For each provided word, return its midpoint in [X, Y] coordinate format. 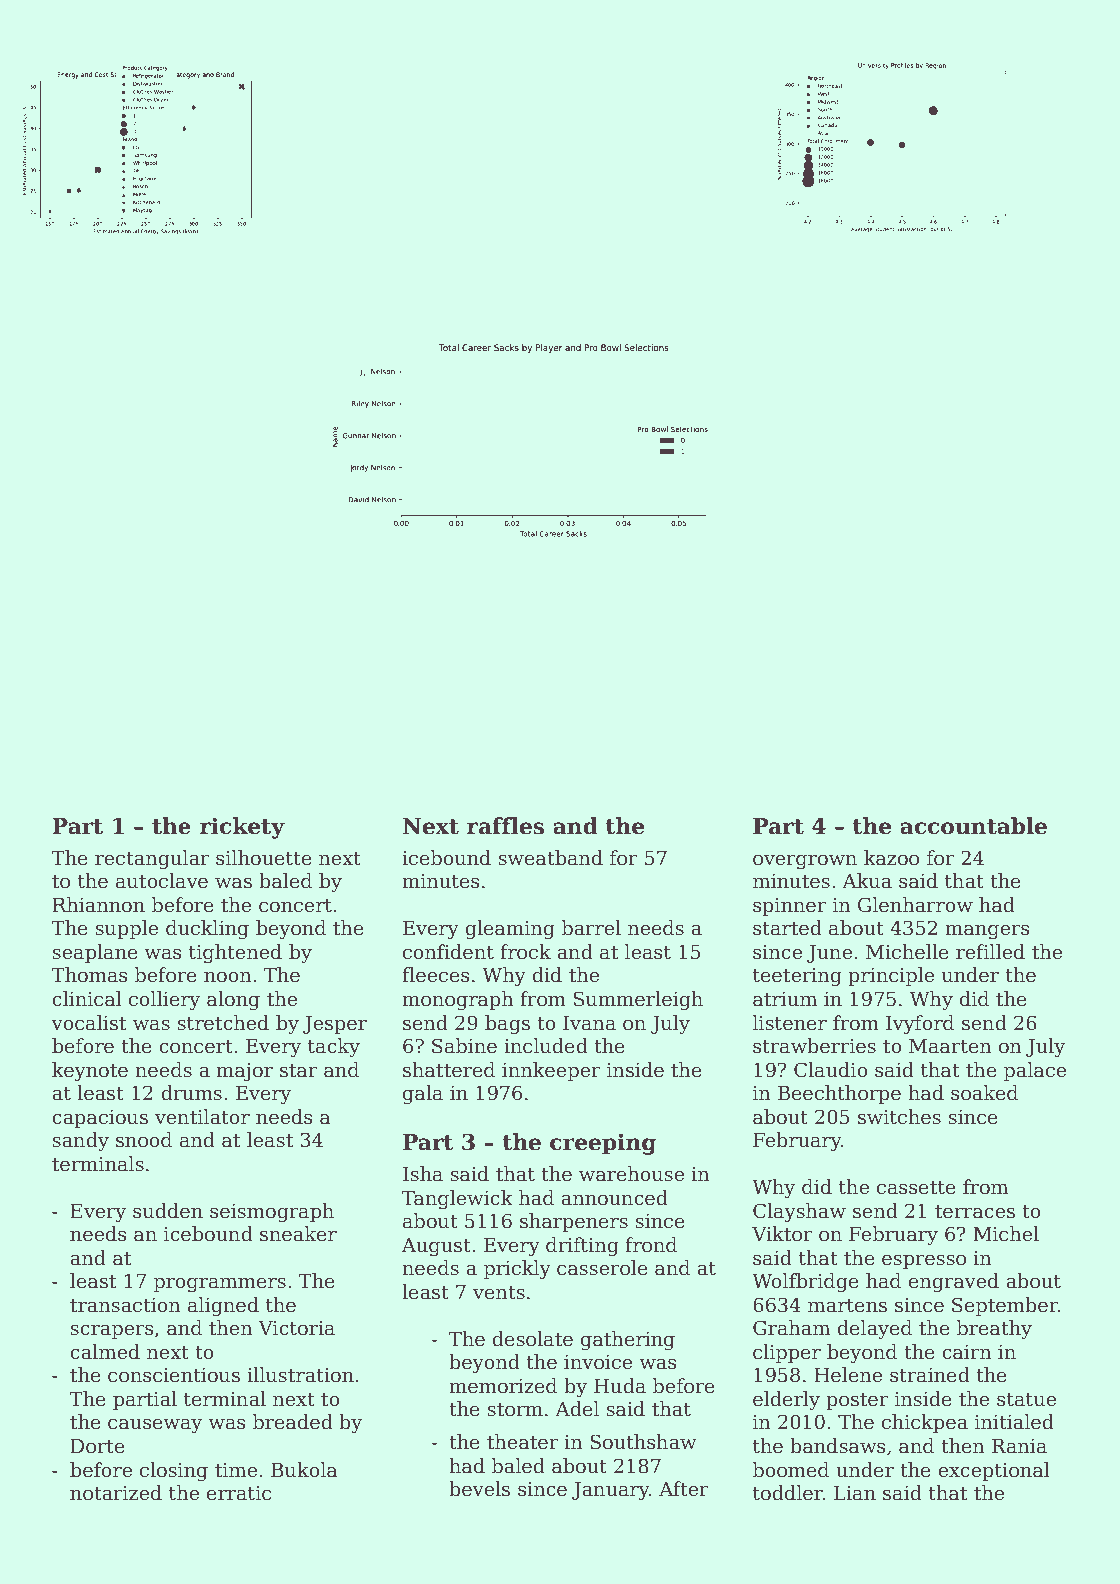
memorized [503, 1386]
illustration [300, 1375]
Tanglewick [457, 1199]
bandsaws [838, 1446]
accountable [973, 826]
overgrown [805, 862]
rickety [242, 828]
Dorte [97, 1446]
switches [899, 1117]
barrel [591, 928]
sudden [168, 1211]
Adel [577, 1409]
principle [891, 976]
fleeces [436, 975]
